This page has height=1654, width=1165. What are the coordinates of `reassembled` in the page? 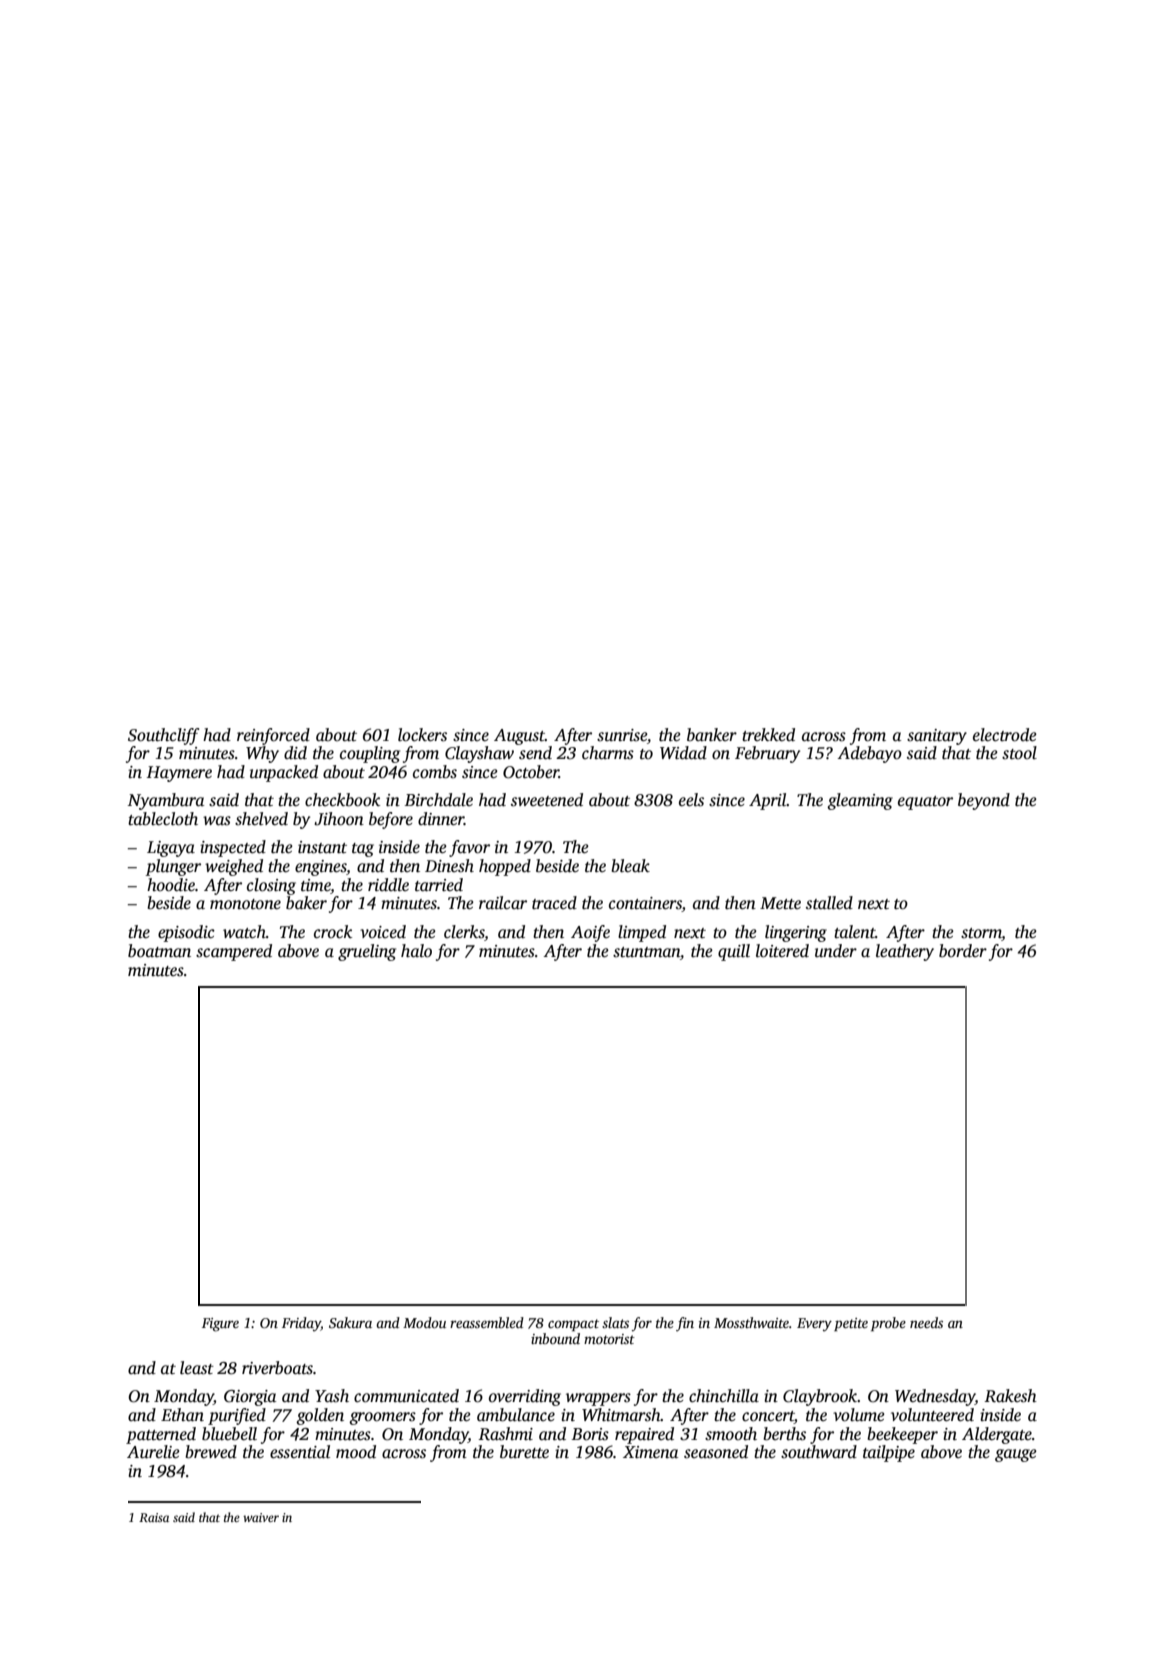 It's located at (487, 1322).
